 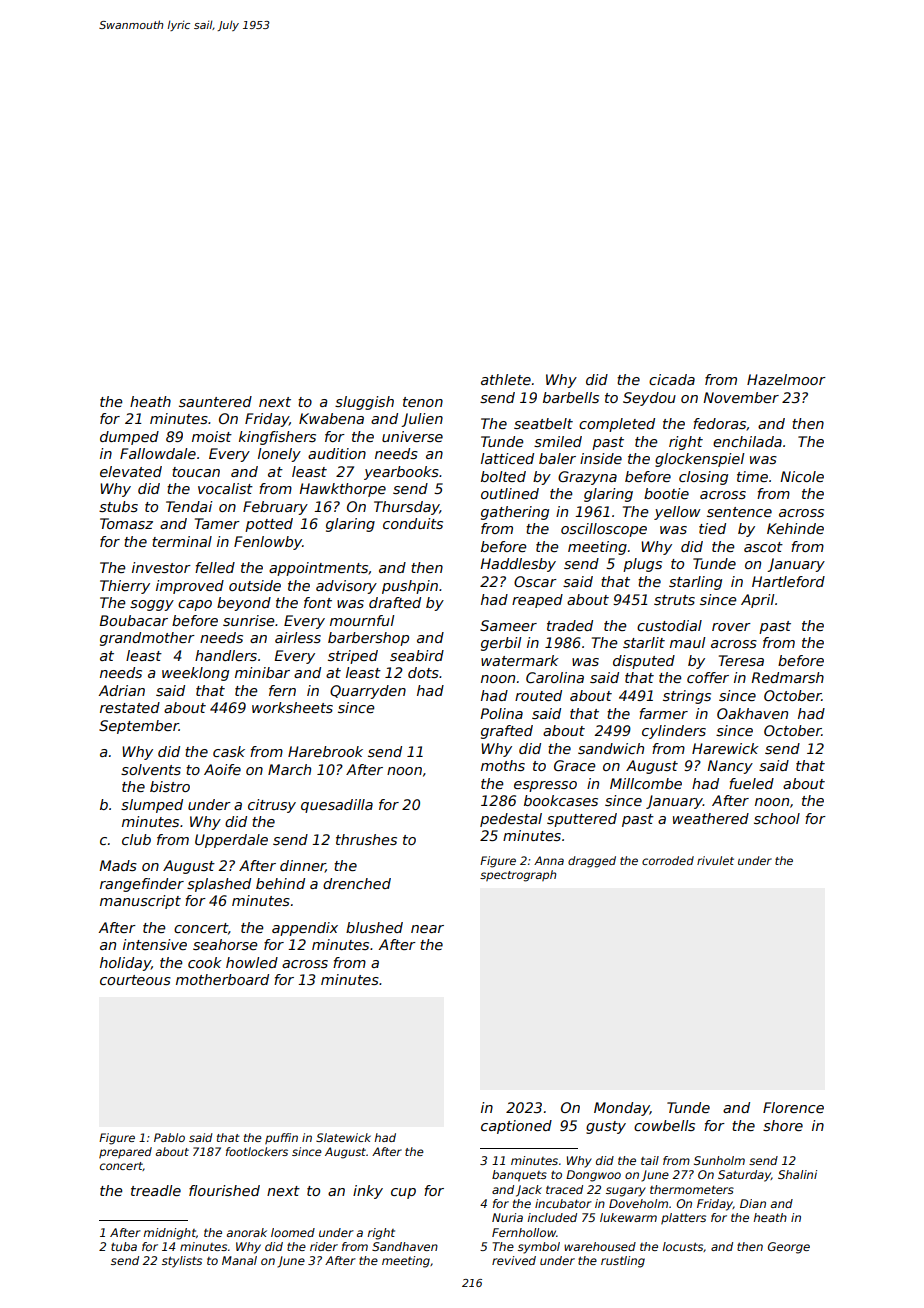 What do you see at coordinates (786, 379) in the screenshot?
I see `Hazelmoor` at bounding box center [786, 379].
